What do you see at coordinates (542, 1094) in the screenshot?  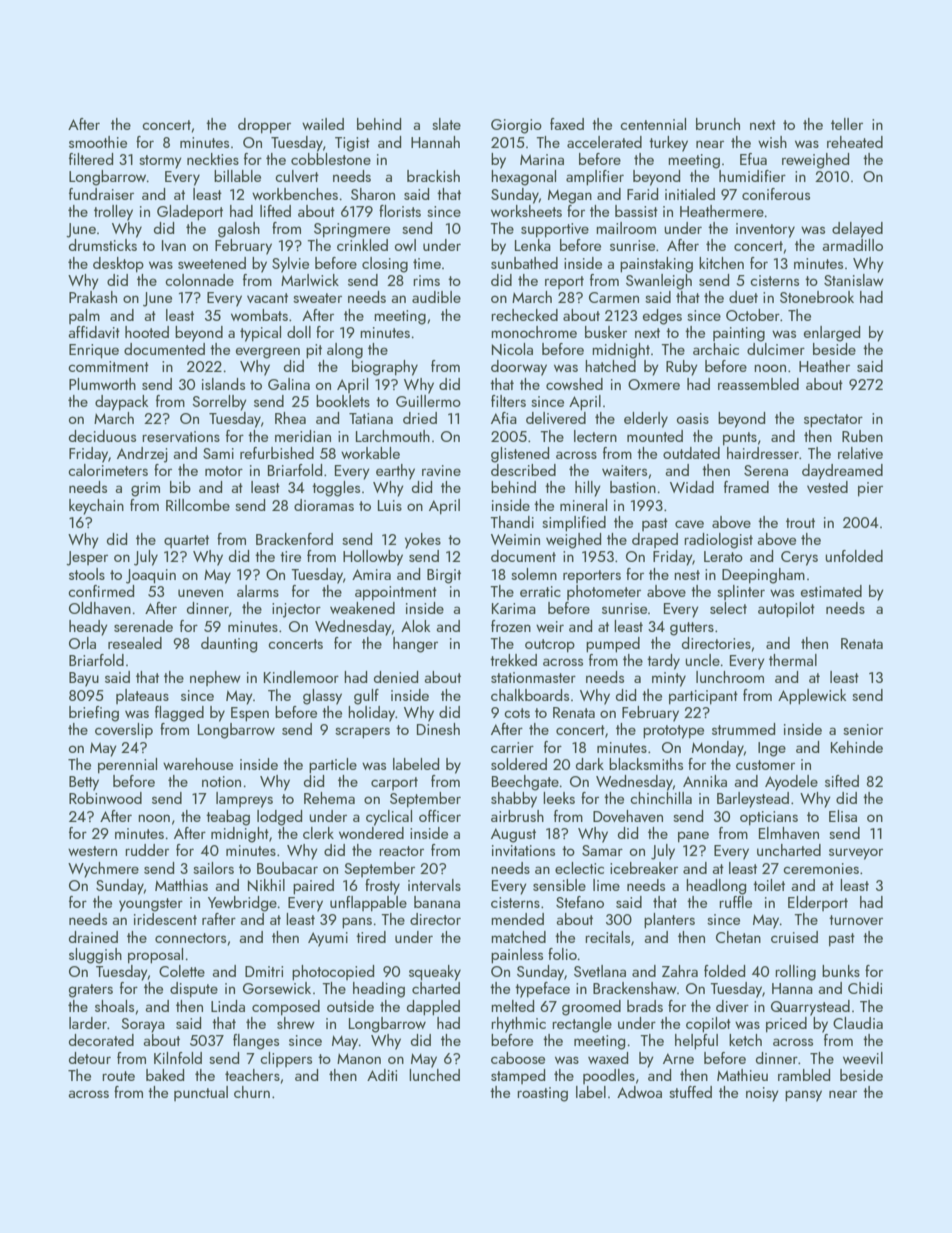 I see `roasting` at bounding box center [542, 1094].
